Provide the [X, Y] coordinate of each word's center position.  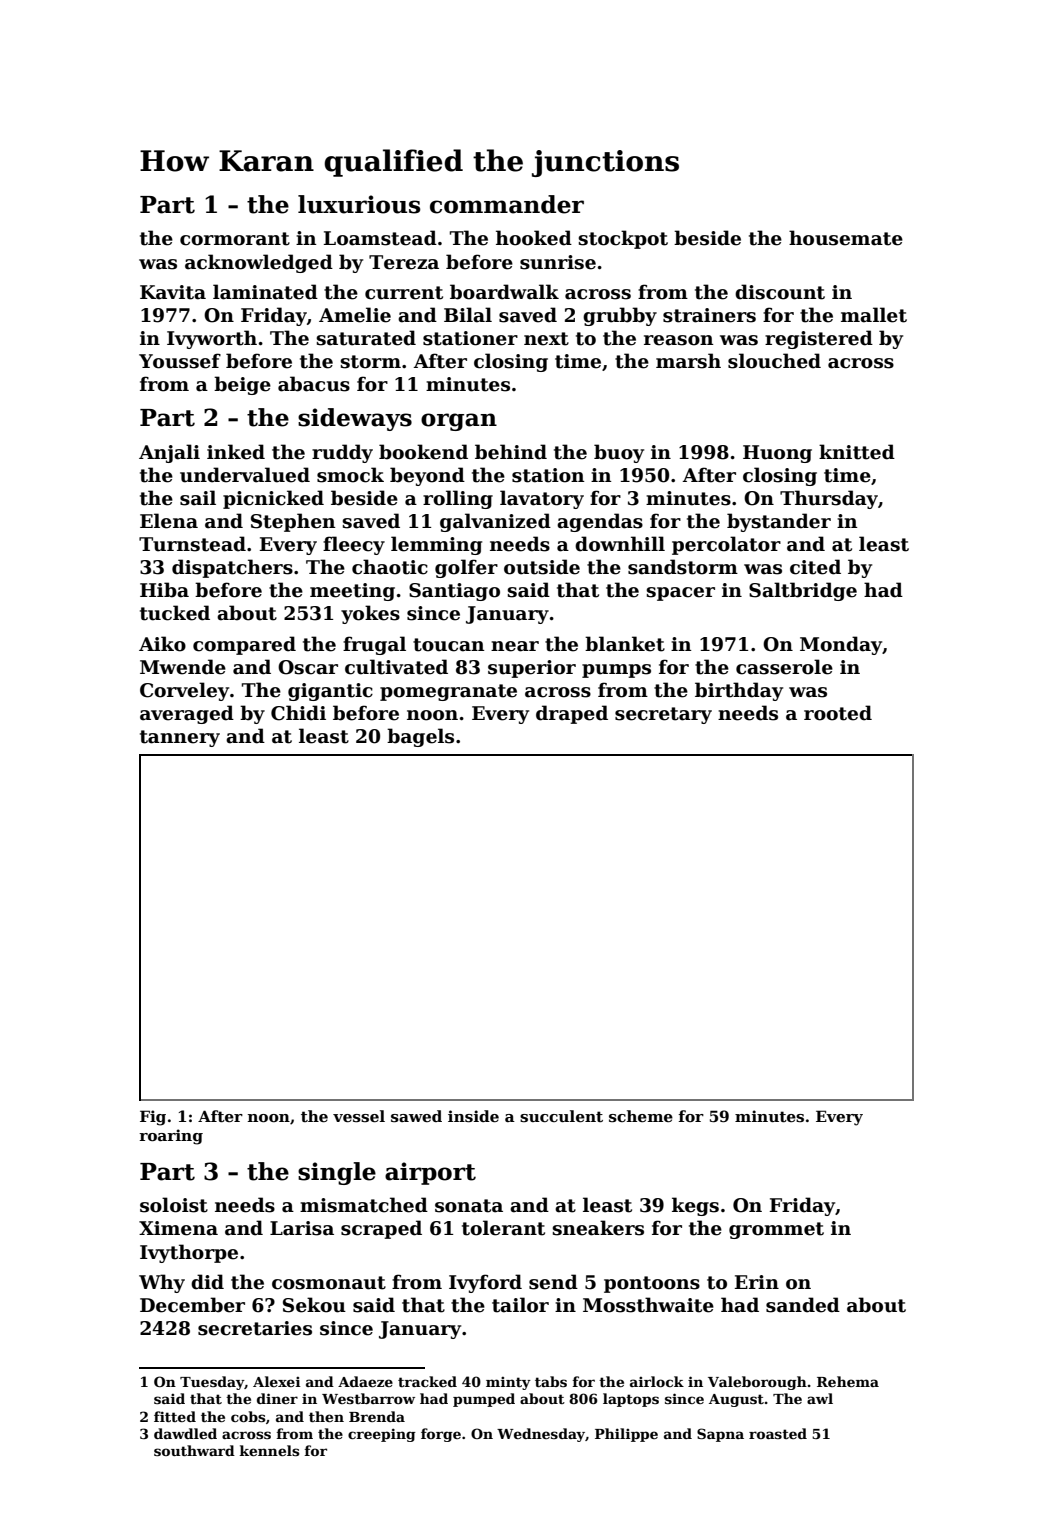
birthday [739, 691]
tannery [180, 738]
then [326, 1416]
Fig [153, 1118]
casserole [784, 667]
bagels [420, 737]
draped [572, 714]
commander [507, 204]
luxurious [359, 204]
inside [473, 1116]
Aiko [162, 644]
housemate [846, 238]
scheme [641, 1116]
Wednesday [541, 1435]
